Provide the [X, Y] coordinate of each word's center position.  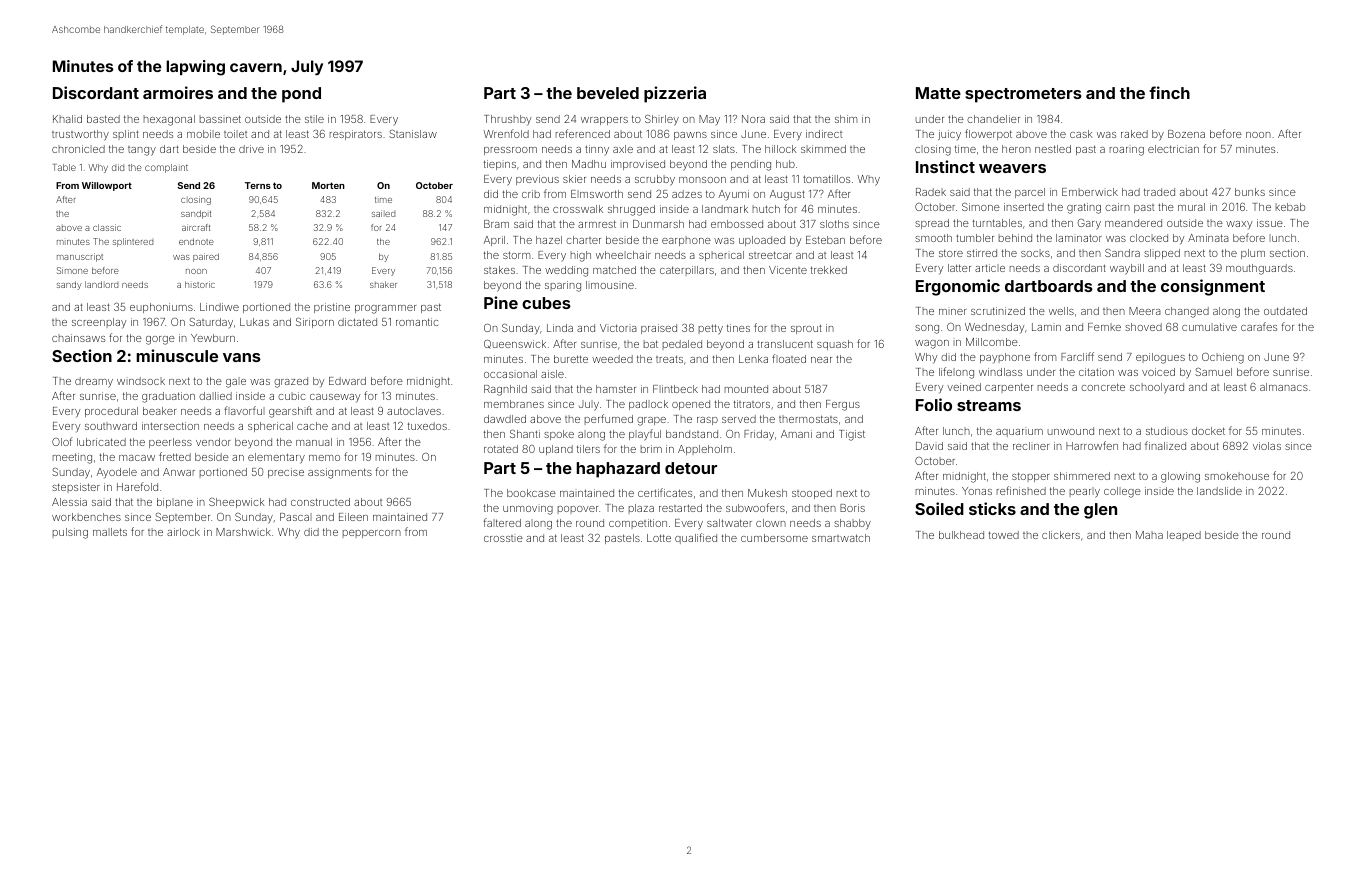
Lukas [254, 322]
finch [1169, 92]
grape [651, 421]
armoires [178, 92]
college [1122, 492]
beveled [608, 93]
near [821, 360]
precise [286, 473]
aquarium [1019, 433]
